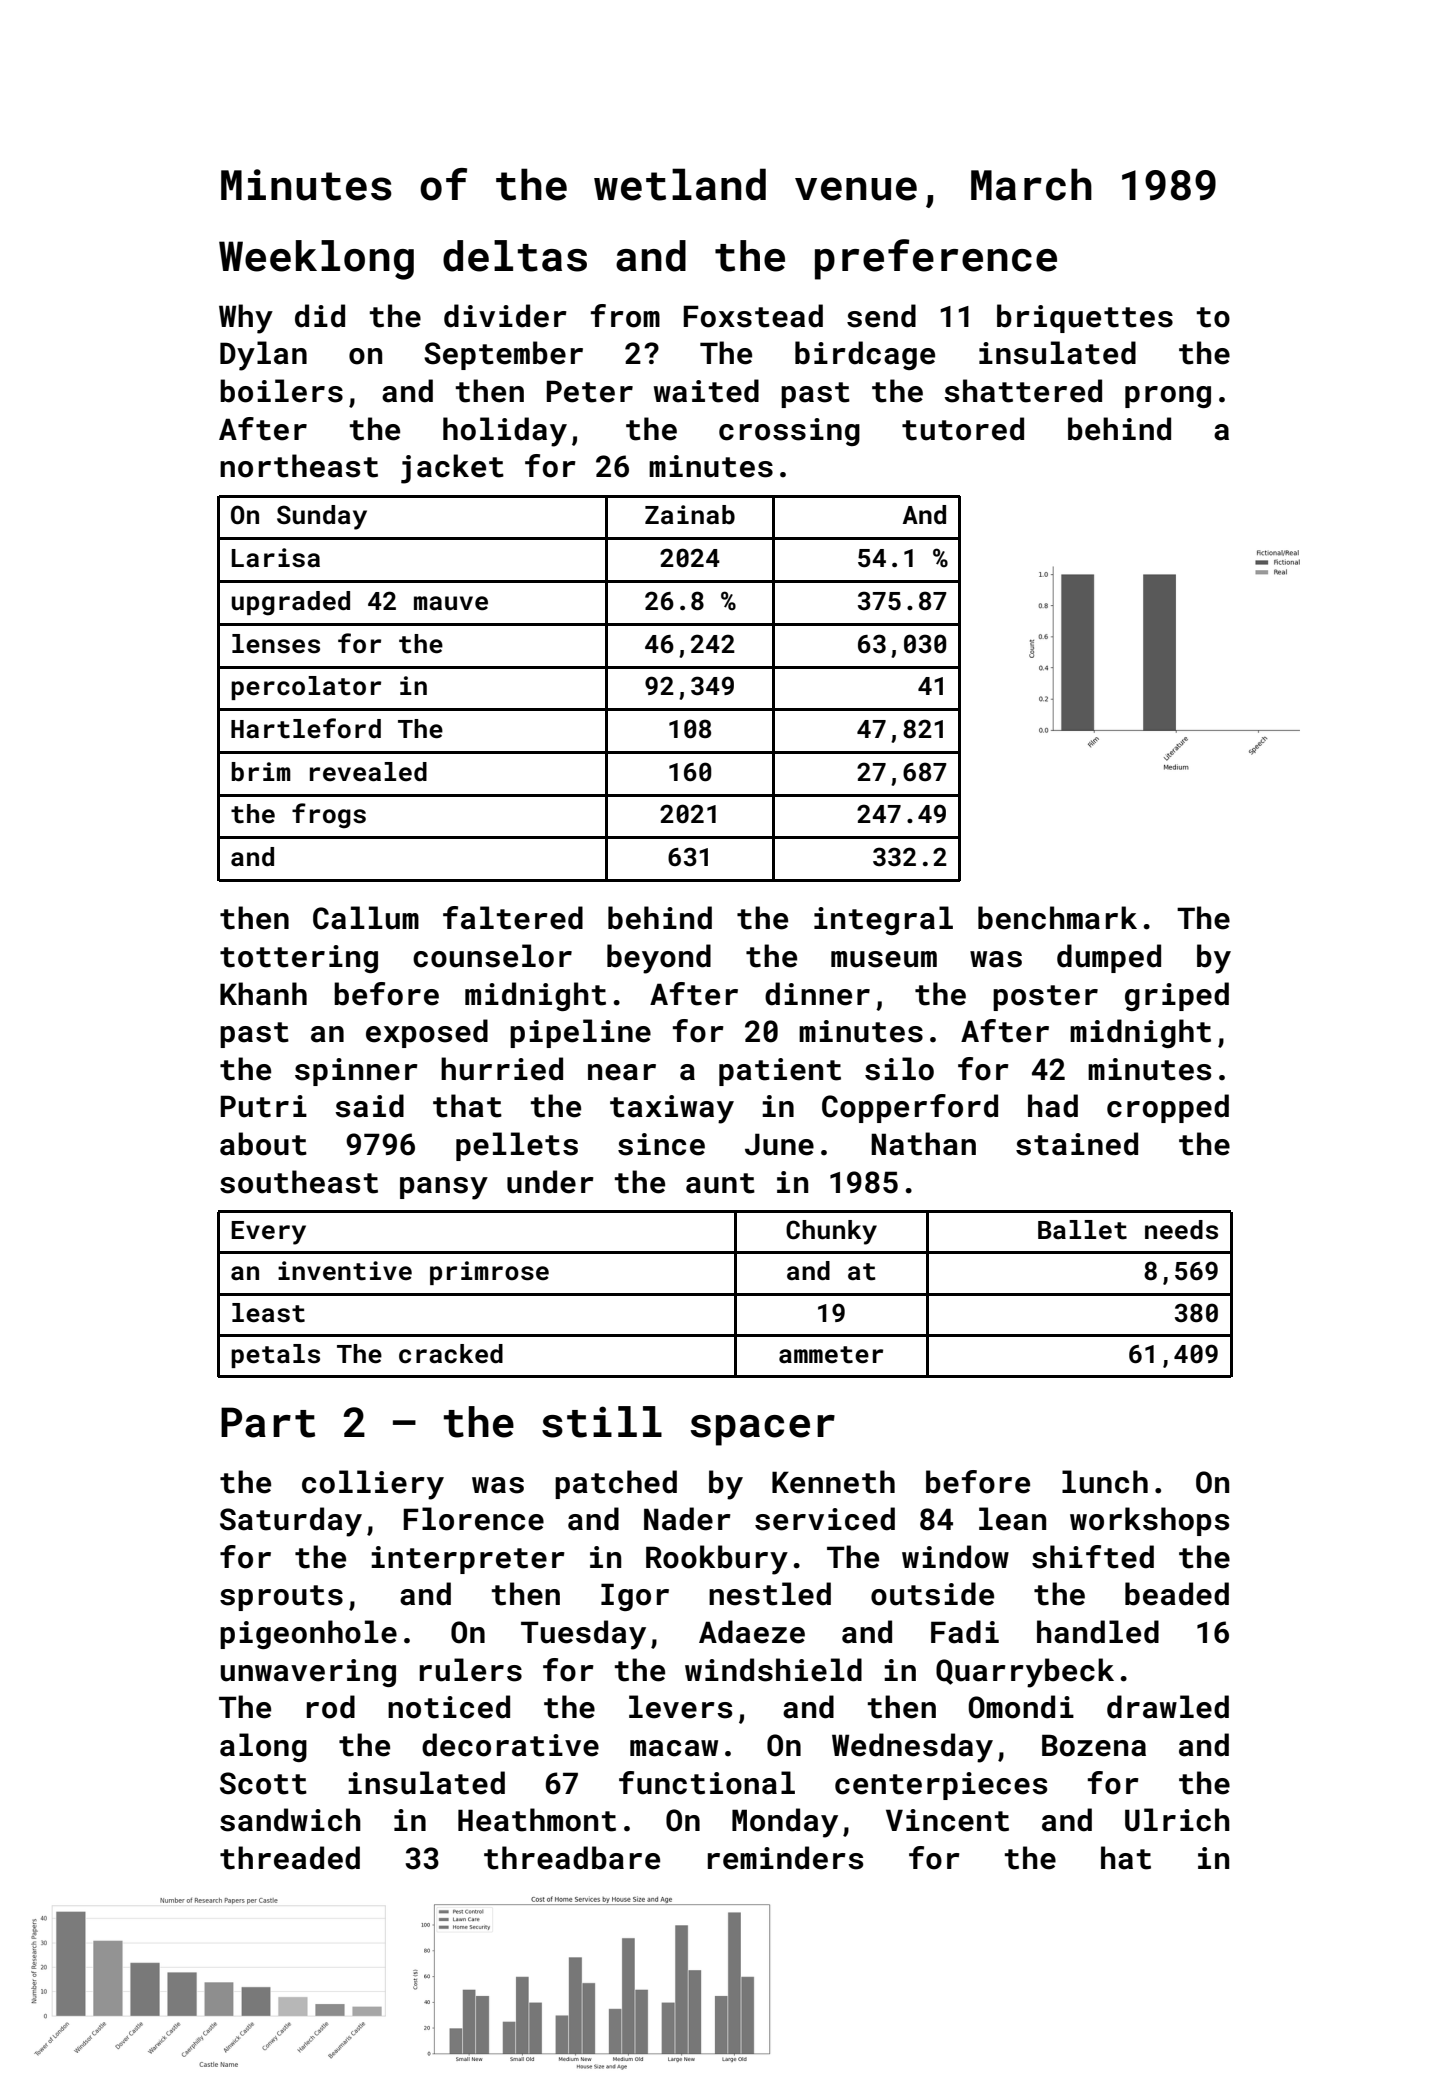 The image size is (1450, 2100). Describe the element at coordinates (616, 1484) in the page. I see `patched` at that location.
